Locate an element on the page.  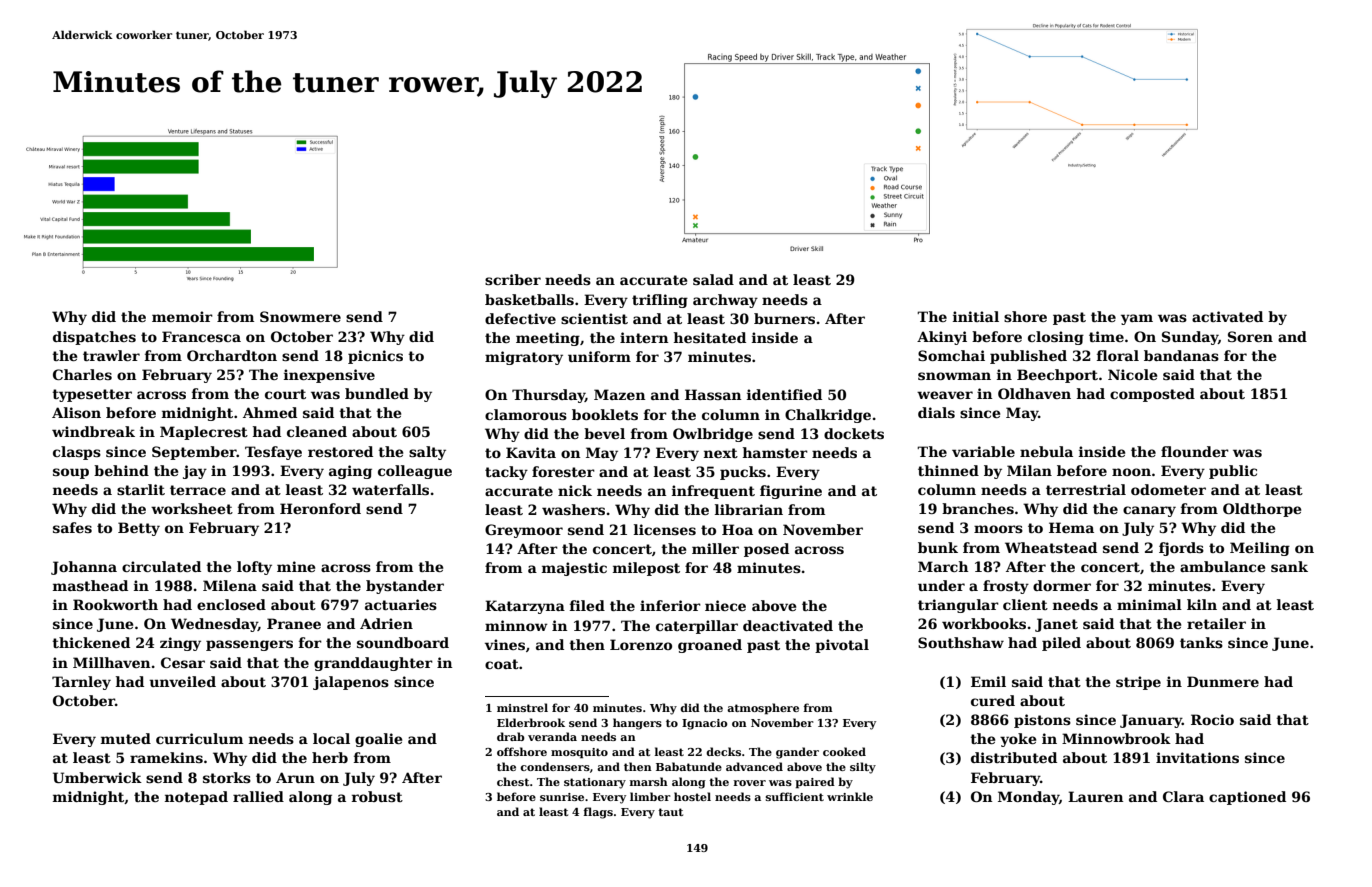
memoir is located at coordinates (182, 316).
